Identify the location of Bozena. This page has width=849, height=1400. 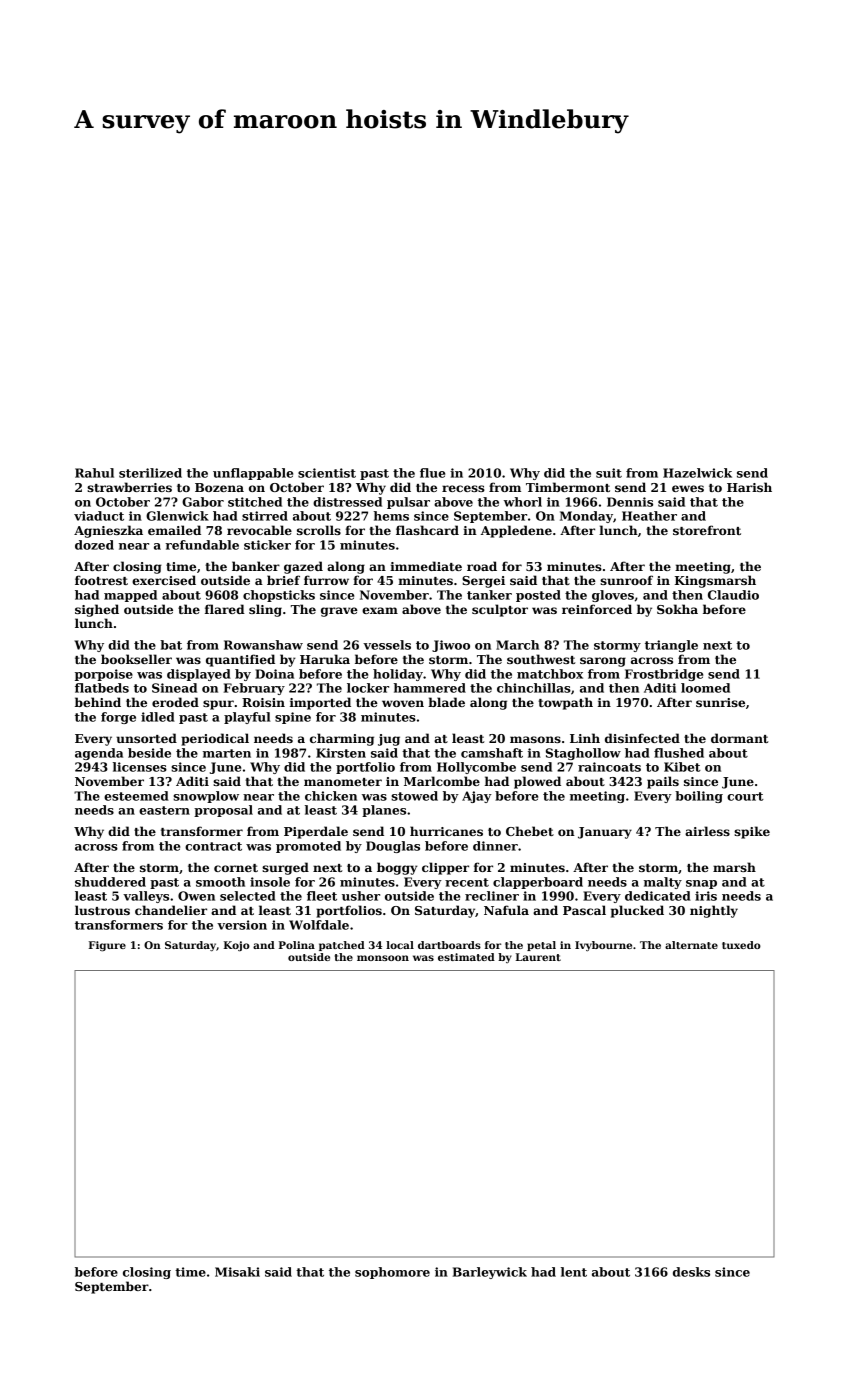
(219, 487).
